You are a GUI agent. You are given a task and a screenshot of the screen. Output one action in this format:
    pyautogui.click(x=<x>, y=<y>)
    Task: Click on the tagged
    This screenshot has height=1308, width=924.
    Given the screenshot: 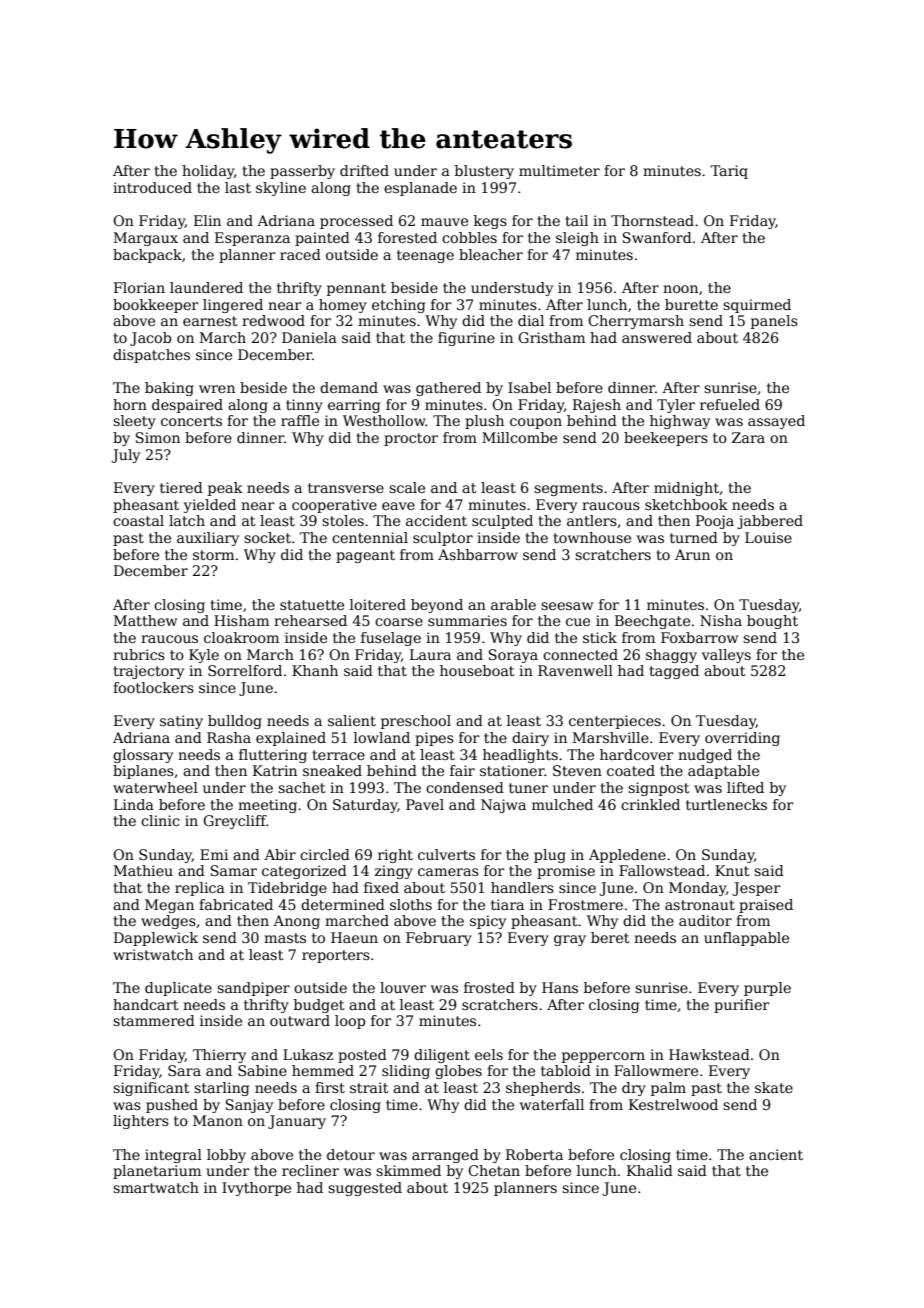 What is the action you would take?
    pyautogui.click(x=674, y=672)
